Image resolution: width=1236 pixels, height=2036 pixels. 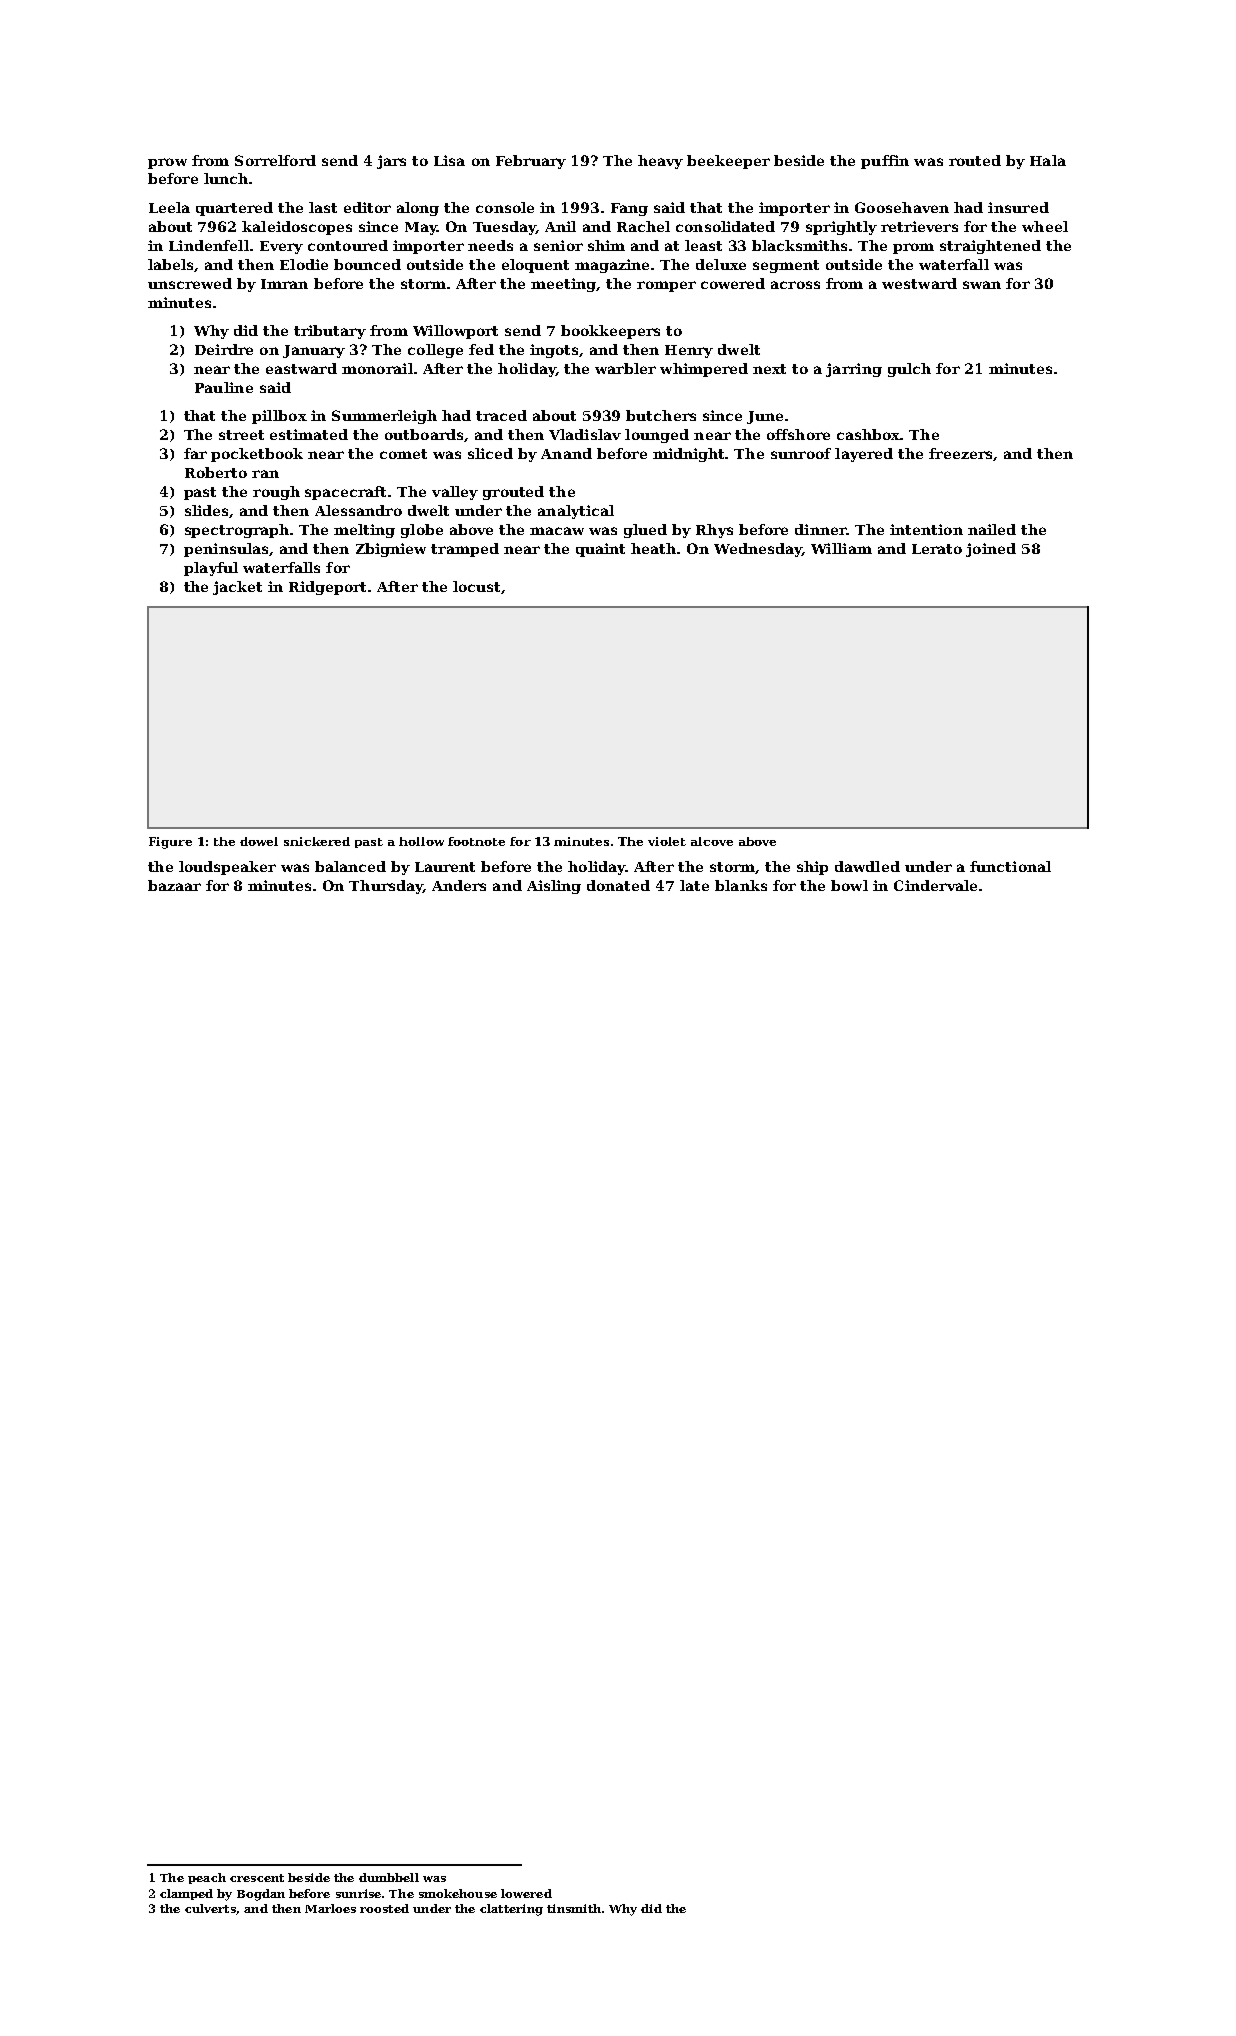 I want to click on blanks, so click(x=741, y=885).
